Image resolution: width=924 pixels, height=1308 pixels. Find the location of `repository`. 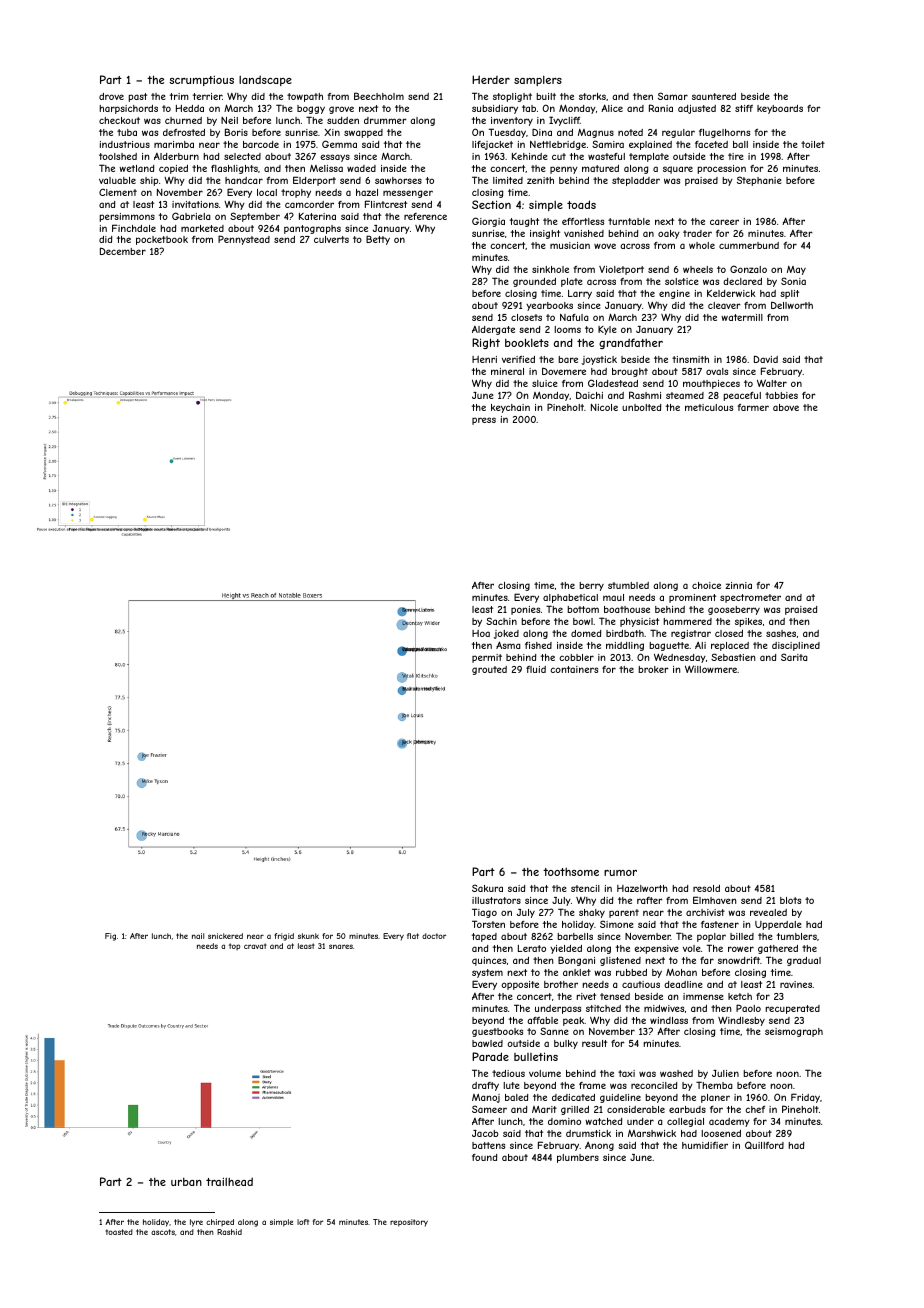

repository is located at coordinates (409, 1223).
